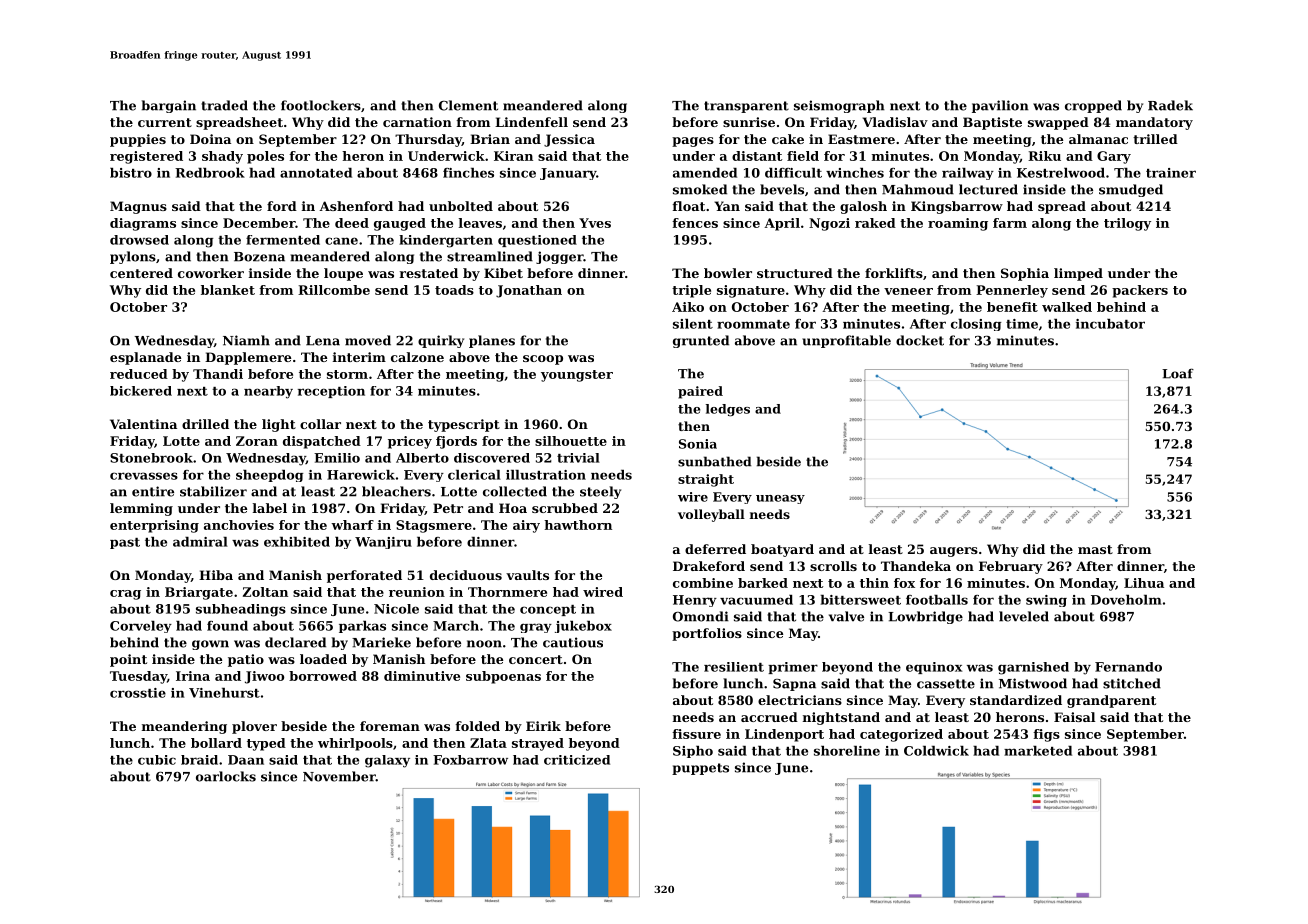 The height and width of the screenshot is (924, 1308). What do you see at coordinates (224, 105) in the screenshot?
I see `traded` at bounding box center [224, 105].
